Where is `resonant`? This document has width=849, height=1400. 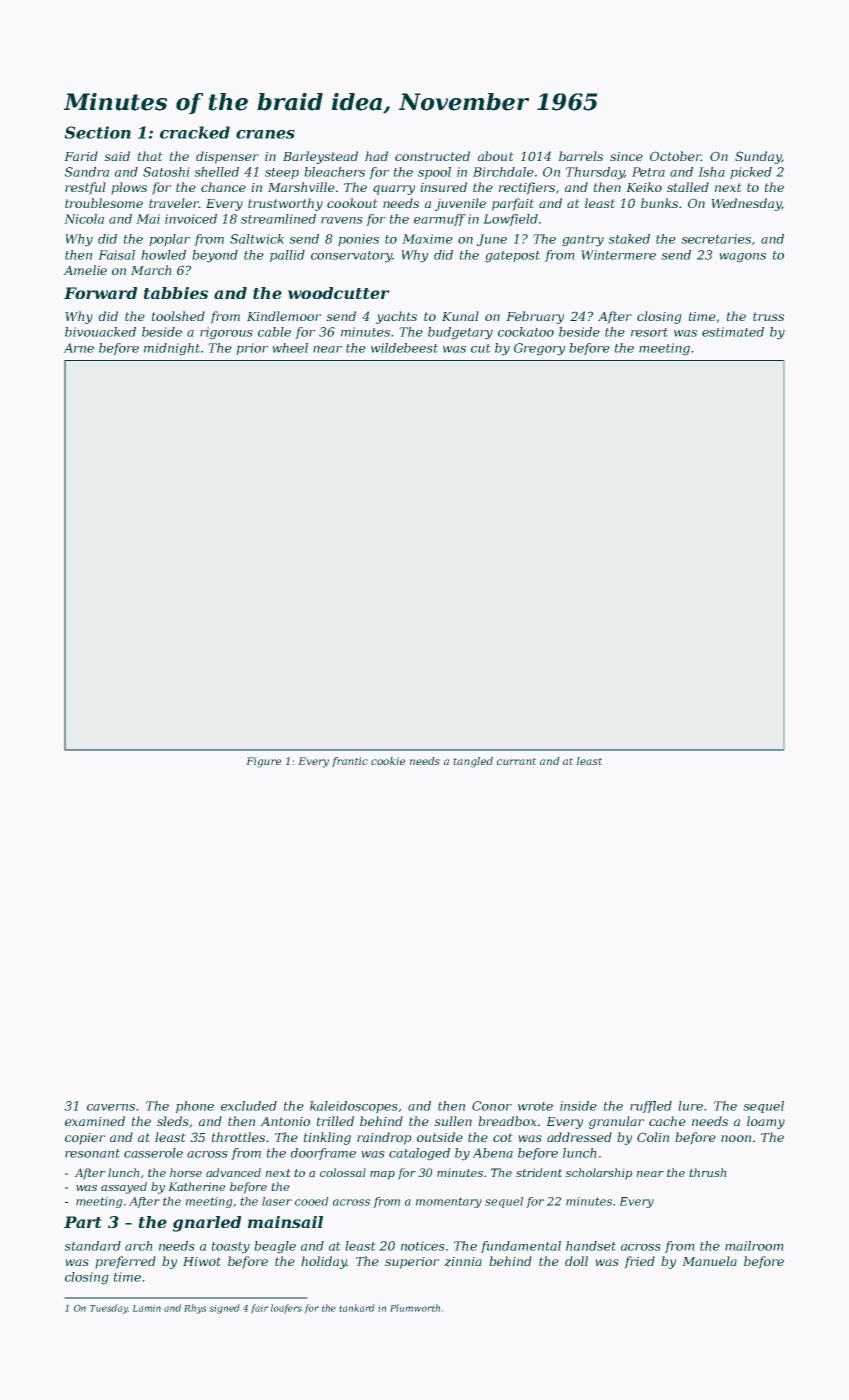 resonant is located at coordinates (92, 1153).
